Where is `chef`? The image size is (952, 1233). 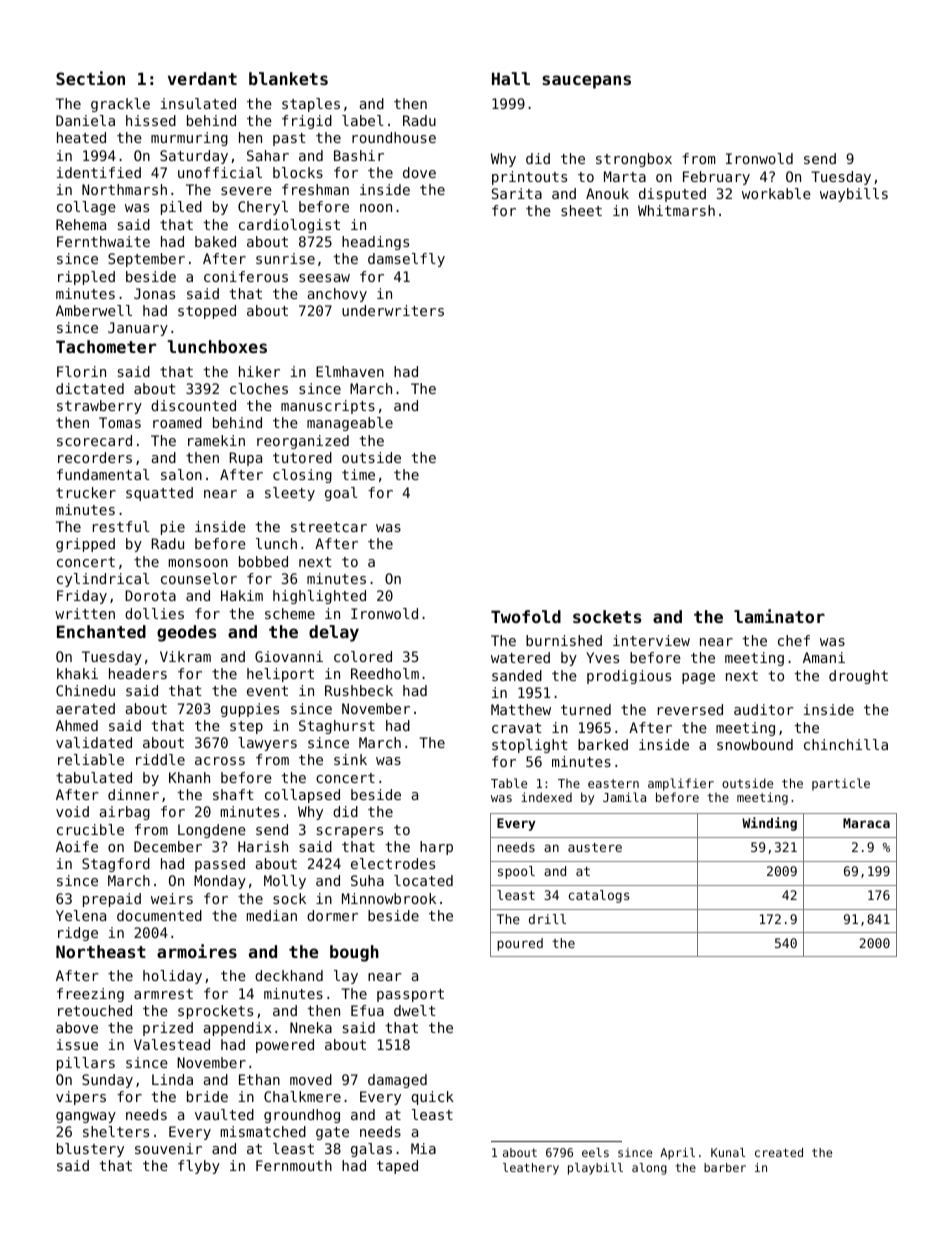
chef is located at coordinates (794, 640).
